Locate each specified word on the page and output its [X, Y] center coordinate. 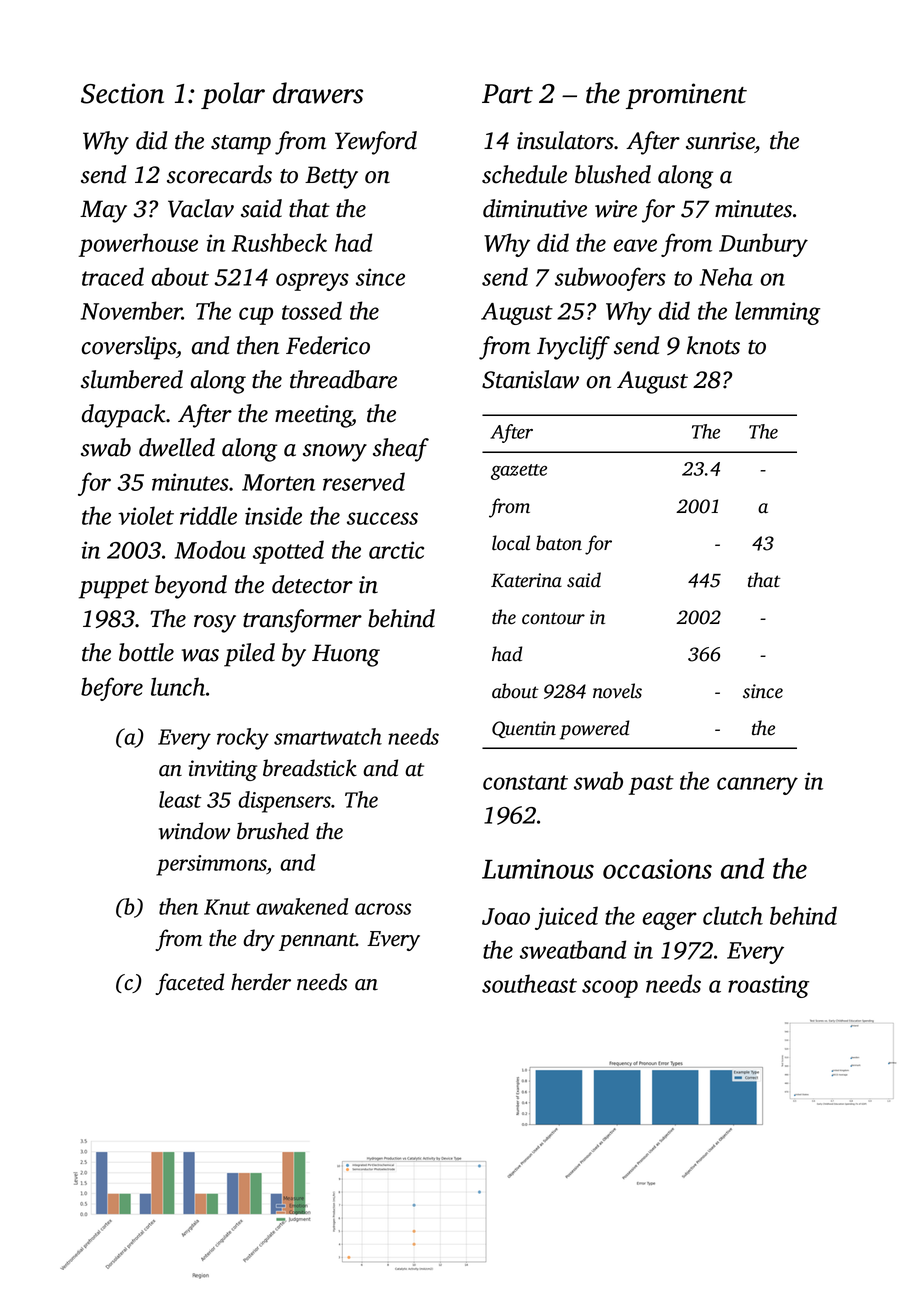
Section [122, 93]
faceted [189, 984]
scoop [610, 989]
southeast [529, 983]
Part [507, 94]
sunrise [720, 141]
